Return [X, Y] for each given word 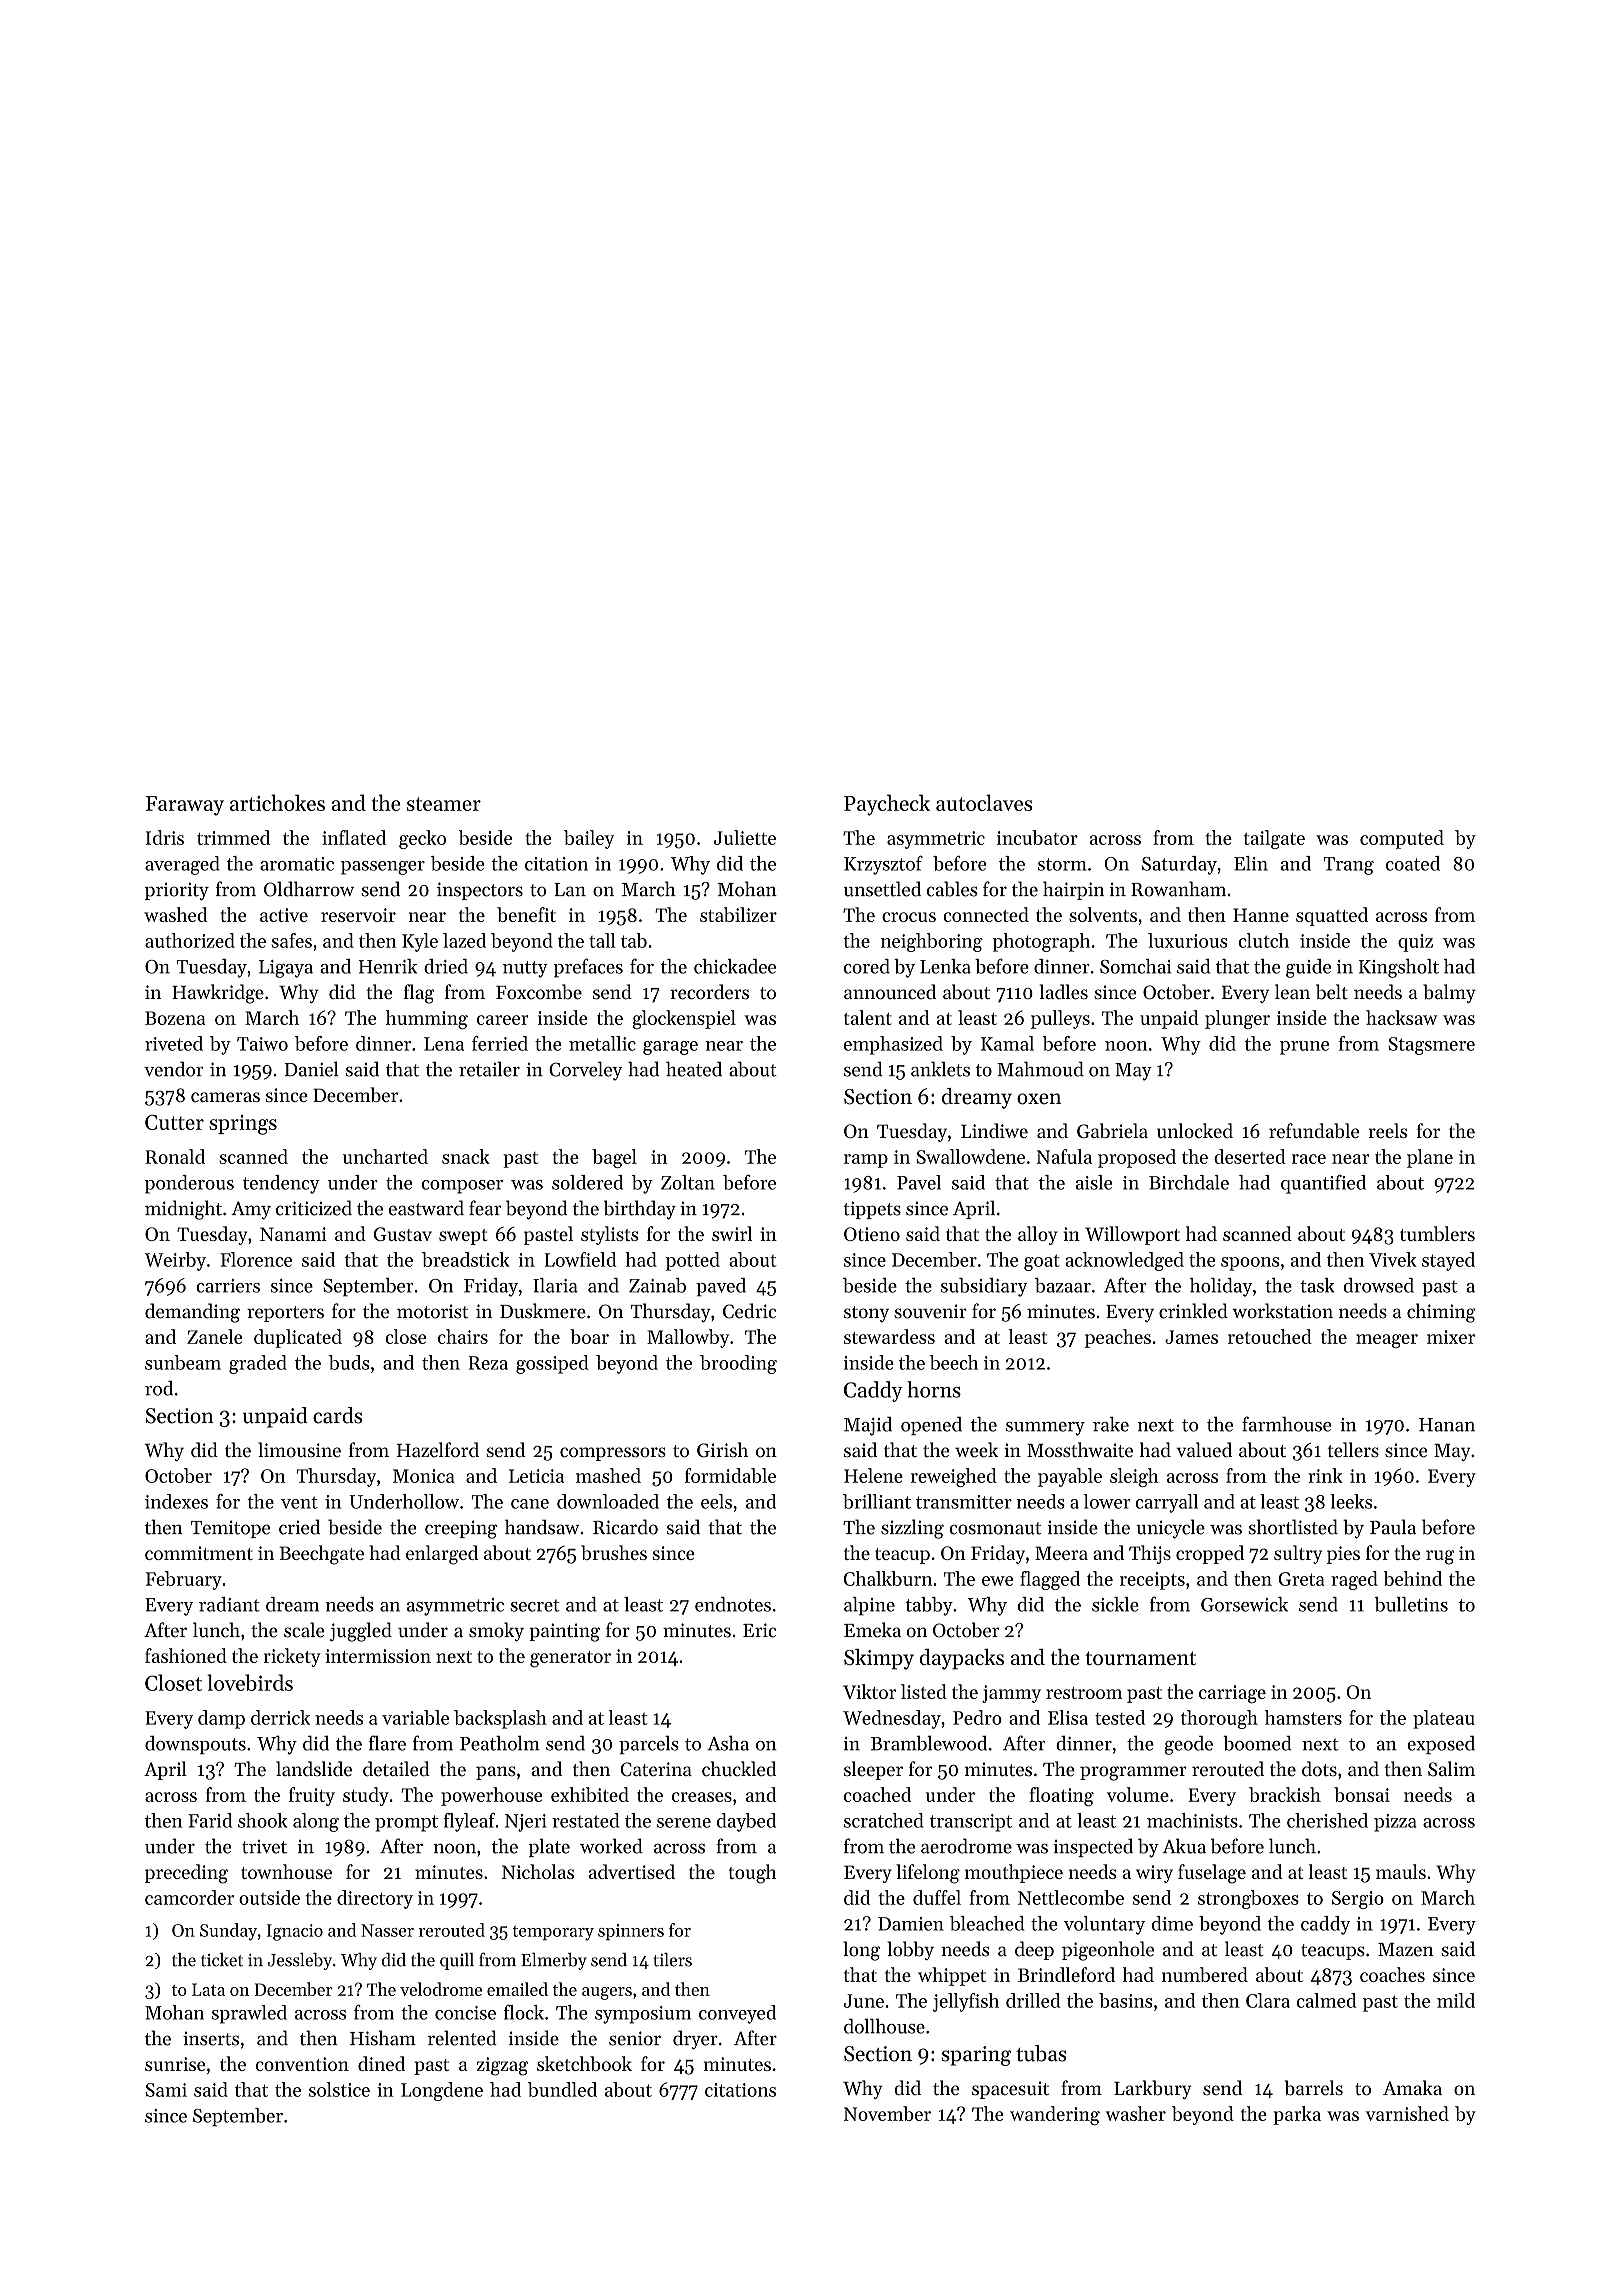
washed [176, 914]
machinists [1192, 1820]
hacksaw [1401, 1017]
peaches [1118, 1338]
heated [694, 1069]
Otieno [872, 1234]
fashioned [186, 1655]
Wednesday [892, 1719]
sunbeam [183, 1362]
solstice [339, 2089]
